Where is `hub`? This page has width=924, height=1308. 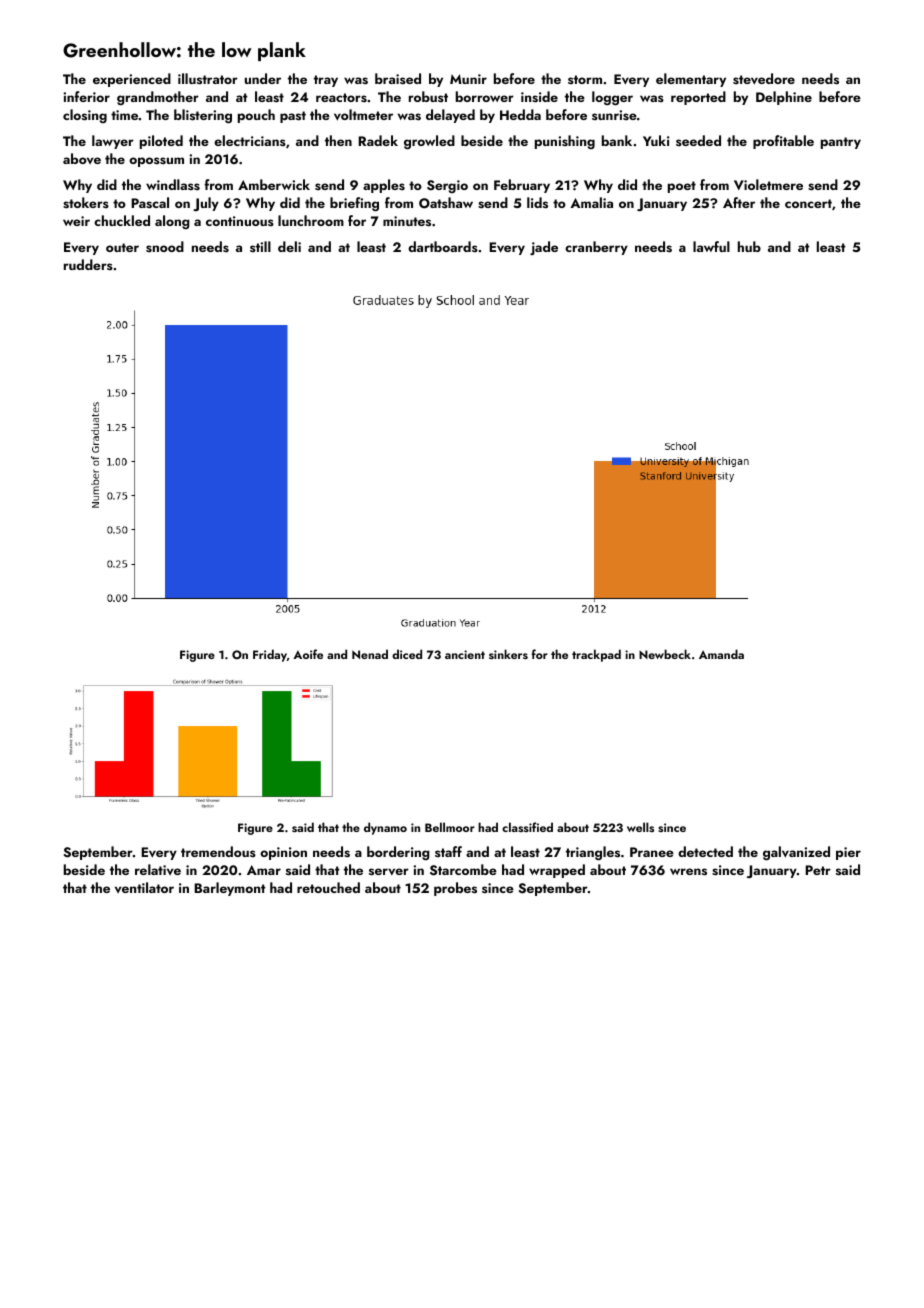 hub is located at coordinates (749, 246).
